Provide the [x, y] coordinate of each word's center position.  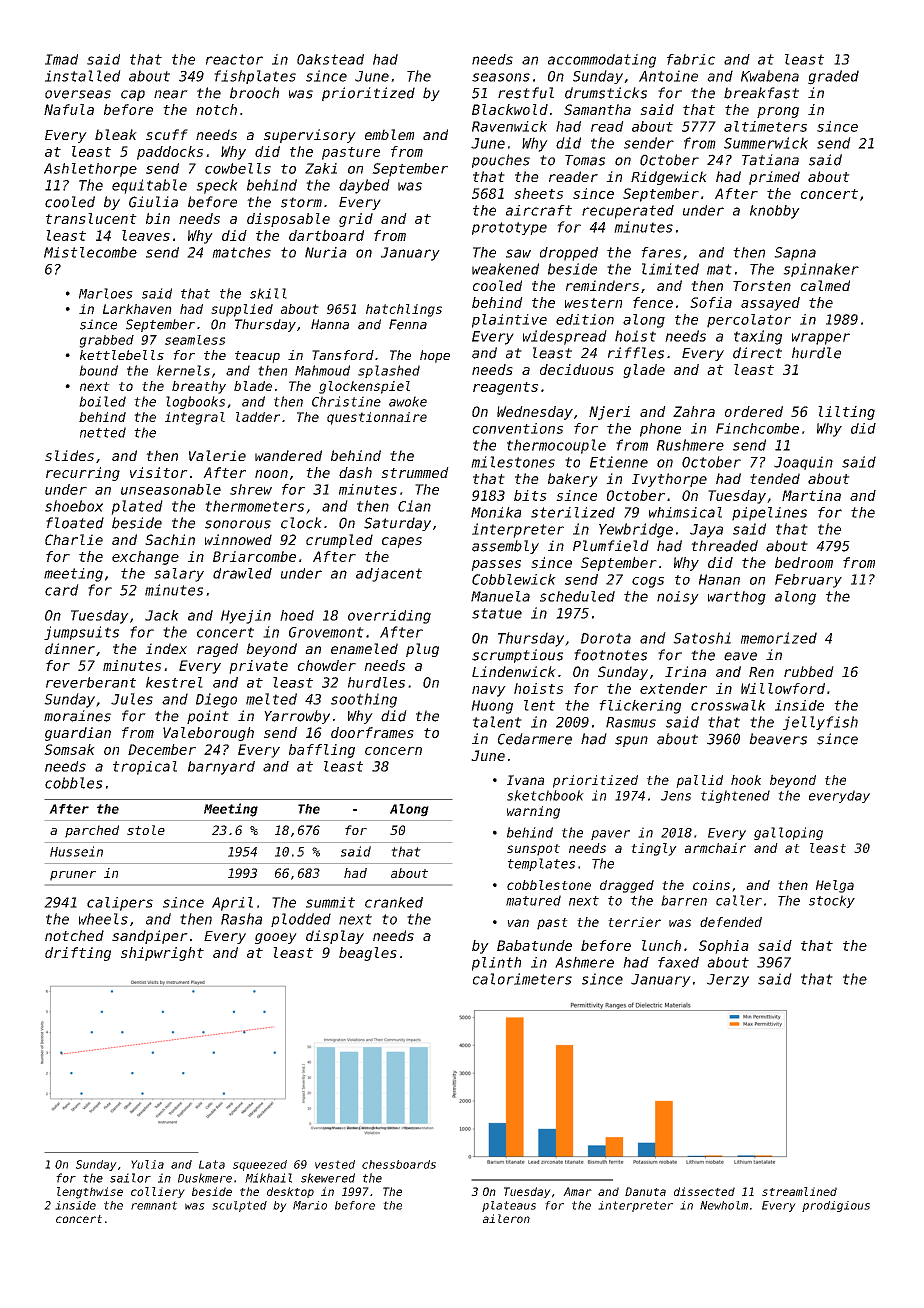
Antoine [668, 76]
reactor [234, 59]
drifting [78, 954]
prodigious [836, 1206]
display [335, 937]
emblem [389, 134]
